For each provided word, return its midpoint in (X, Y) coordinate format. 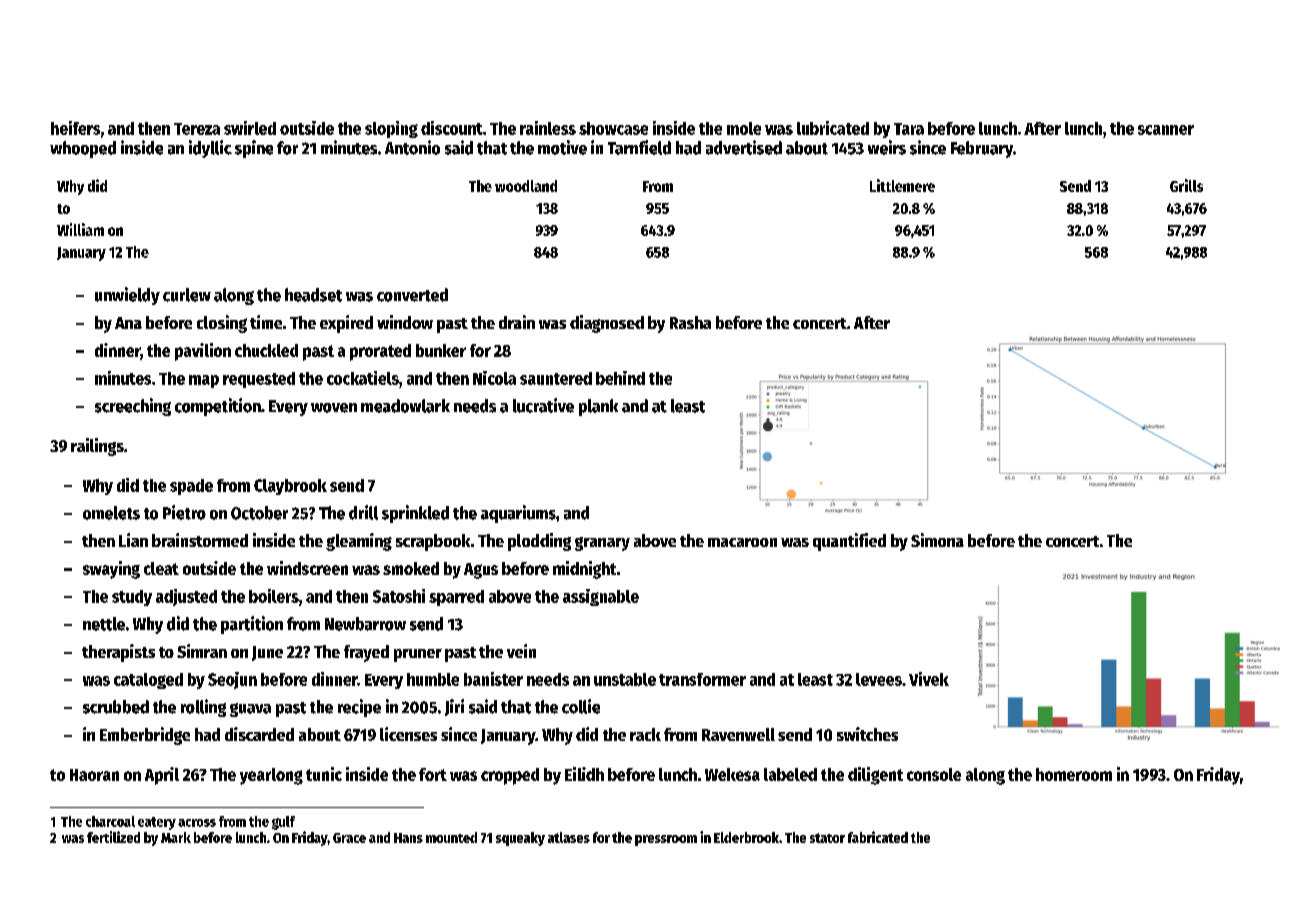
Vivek (929, 679)
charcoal (110, 821)
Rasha (690, 322)
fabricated (878, 837)
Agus (481, 571)
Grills (1186, 185)
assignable (601, 597)
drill (363, 512)
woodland (526, 186)
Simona (937, 540)
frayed (366, 653)
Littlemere (902, 185)
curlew (187, 295)
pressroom (666, 840)
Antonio (412, 147)
